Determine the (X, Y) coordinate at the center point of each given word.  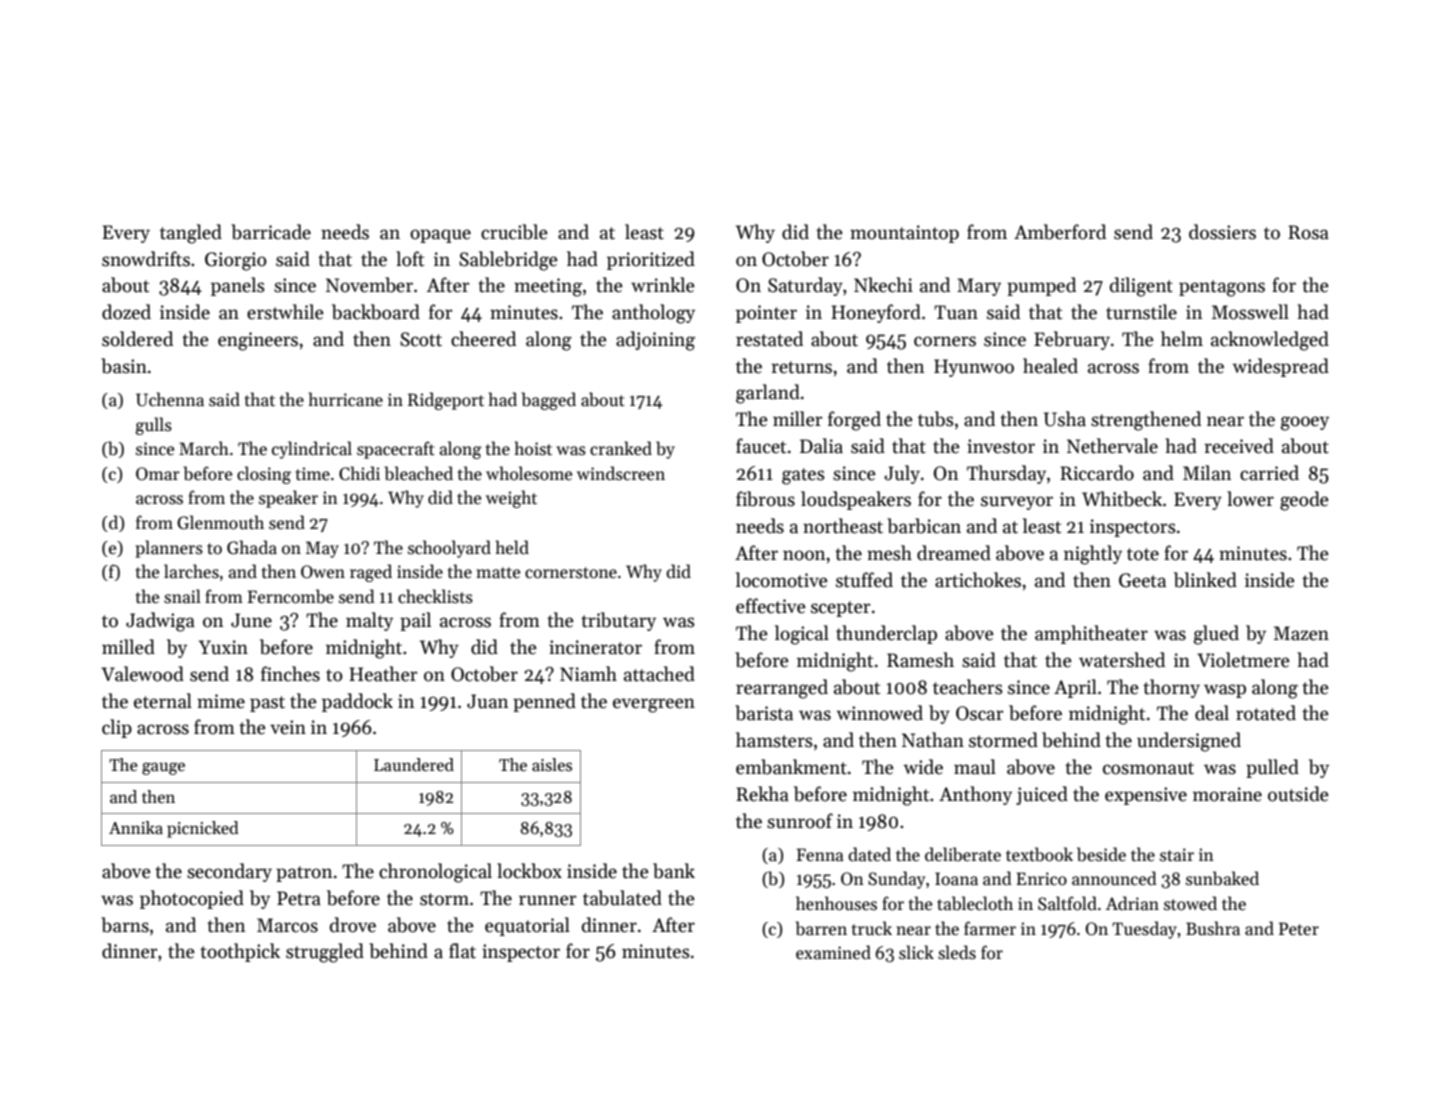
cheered (483, 339)
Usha (1065, 419)
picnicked (203, 829)
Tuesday (1144, 930)
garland (768, 394)
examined (833, 952)
